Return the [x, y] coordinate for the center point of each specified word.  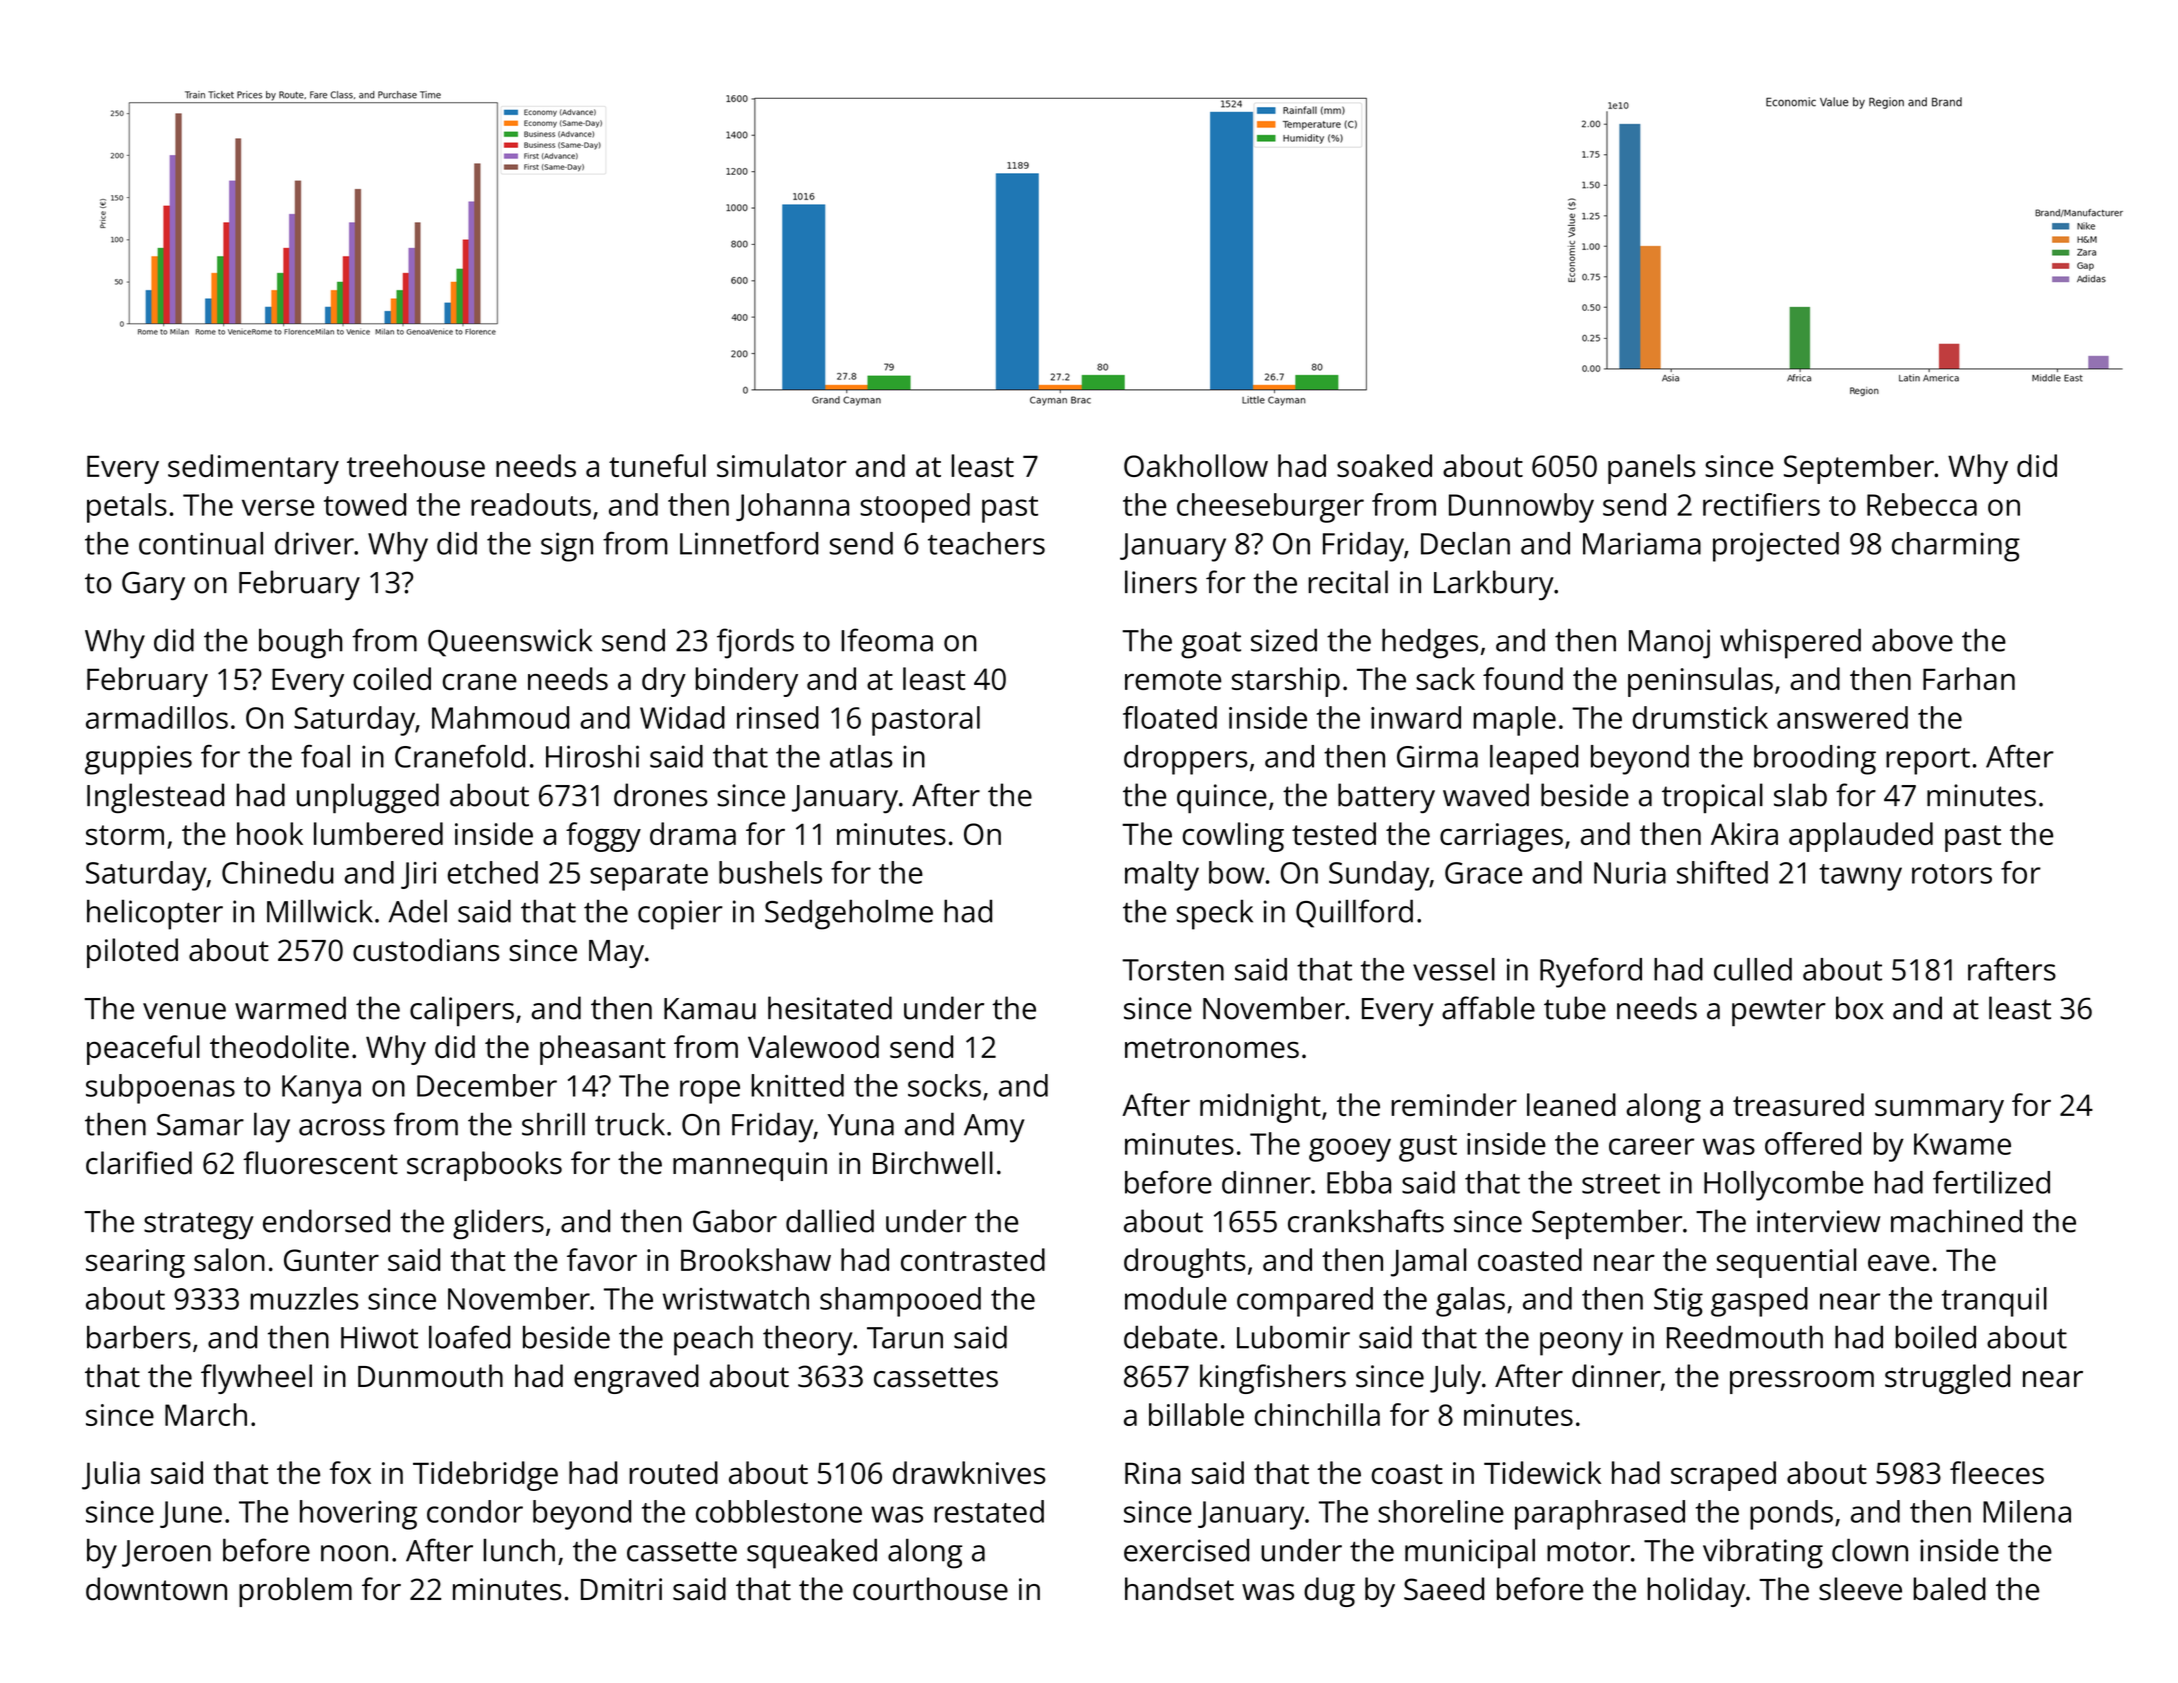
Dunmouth [430, 1376]
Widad [682, 717]
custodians [426, 950]
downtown [156, 1589]
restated [989, 1511]
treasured [1798, 1104]
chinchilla [1317, 1414]
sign [567, 547]
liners [1161, 582]
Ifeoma [887, 640]
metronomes [1212, 1048]
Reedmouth [1745, 1337]
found [1523, 678]
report [1928, 761]
